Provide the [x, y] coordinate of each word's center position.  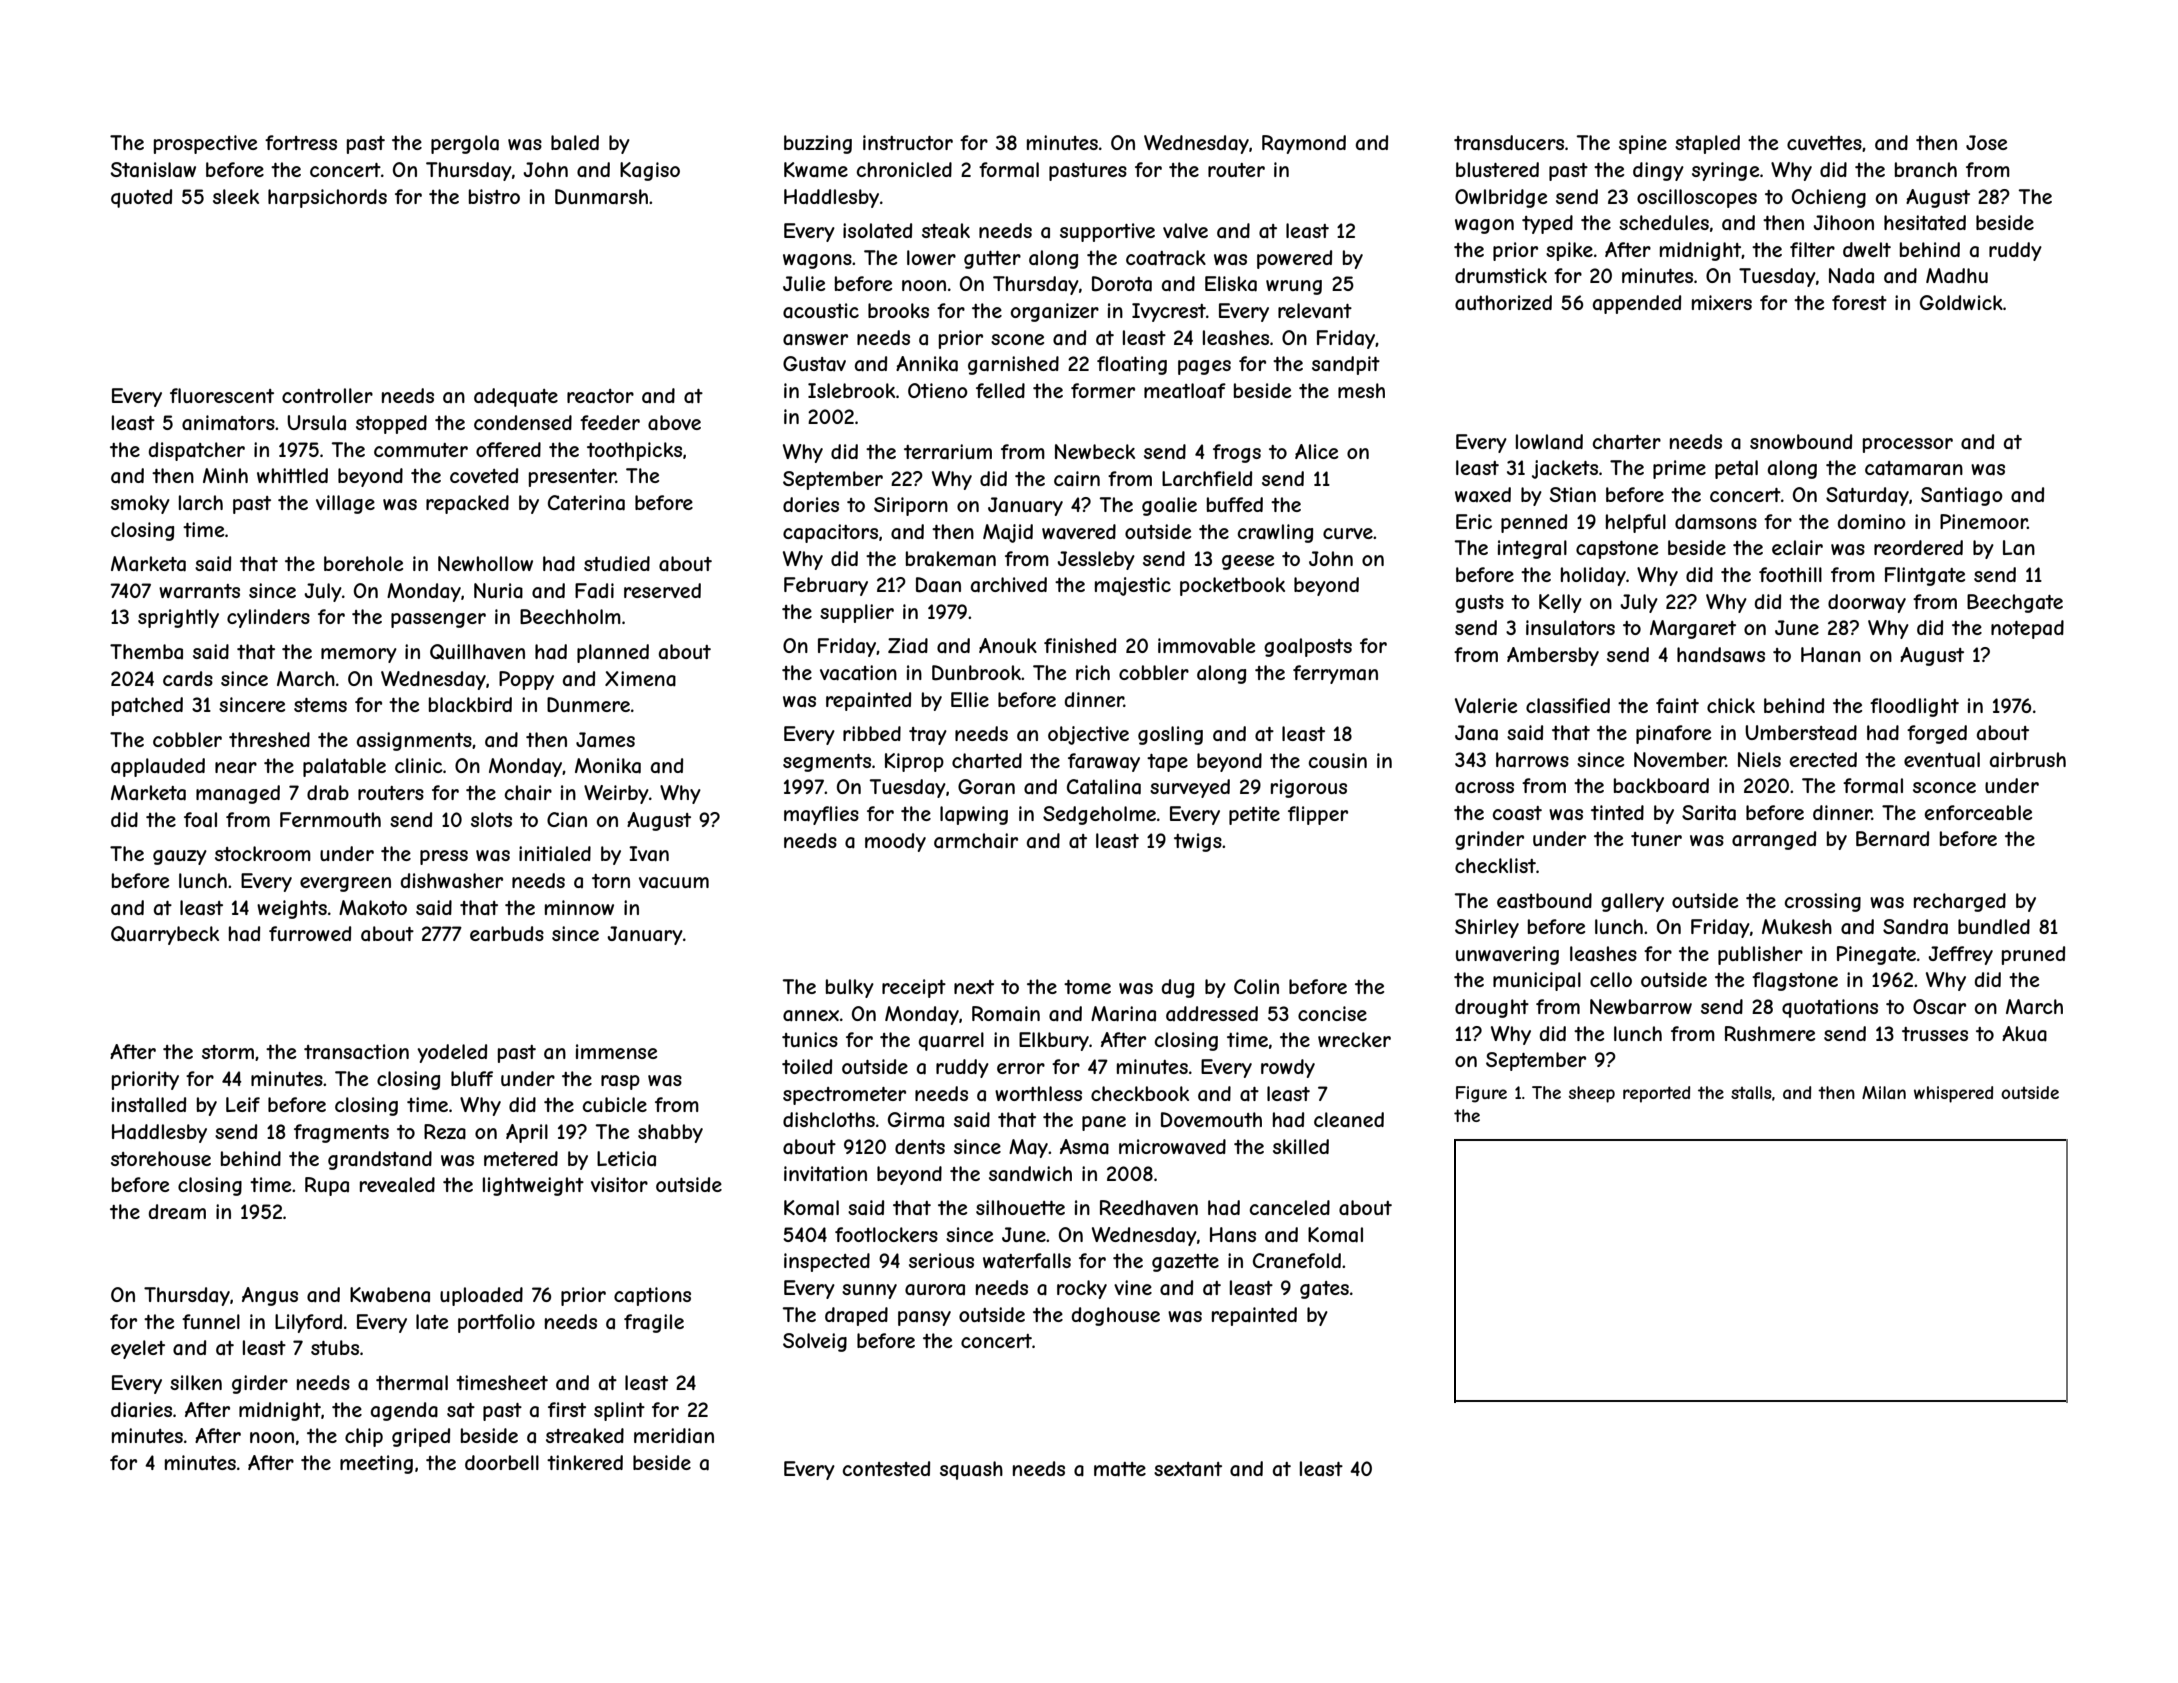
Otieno [938, 390]
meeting [376, 1464]
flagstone [1795, 981]
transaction [356, 1052]
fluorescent [222, 395]
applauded [158, 767]
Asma [1084, 1147]
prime [1679, 469]
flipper [1318, 815]
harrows [1532, 760]
